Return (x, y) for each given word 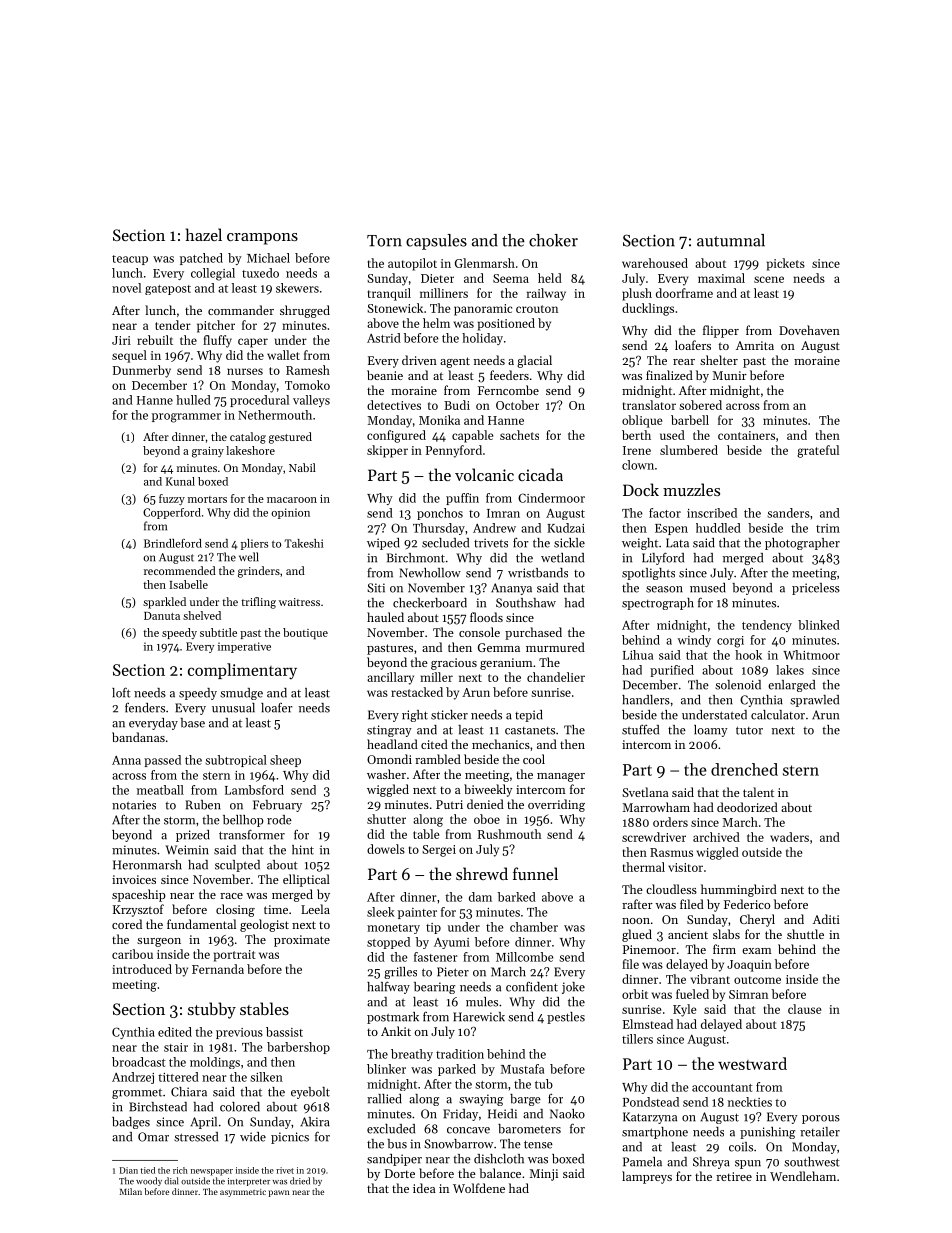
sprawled (814, 701)
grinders (259, 572)
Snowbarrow (458, 1144)
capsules (436, 242)
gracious (454, 664)
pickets (786, 264)
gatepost (168, 290)
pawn (279, 1193)
